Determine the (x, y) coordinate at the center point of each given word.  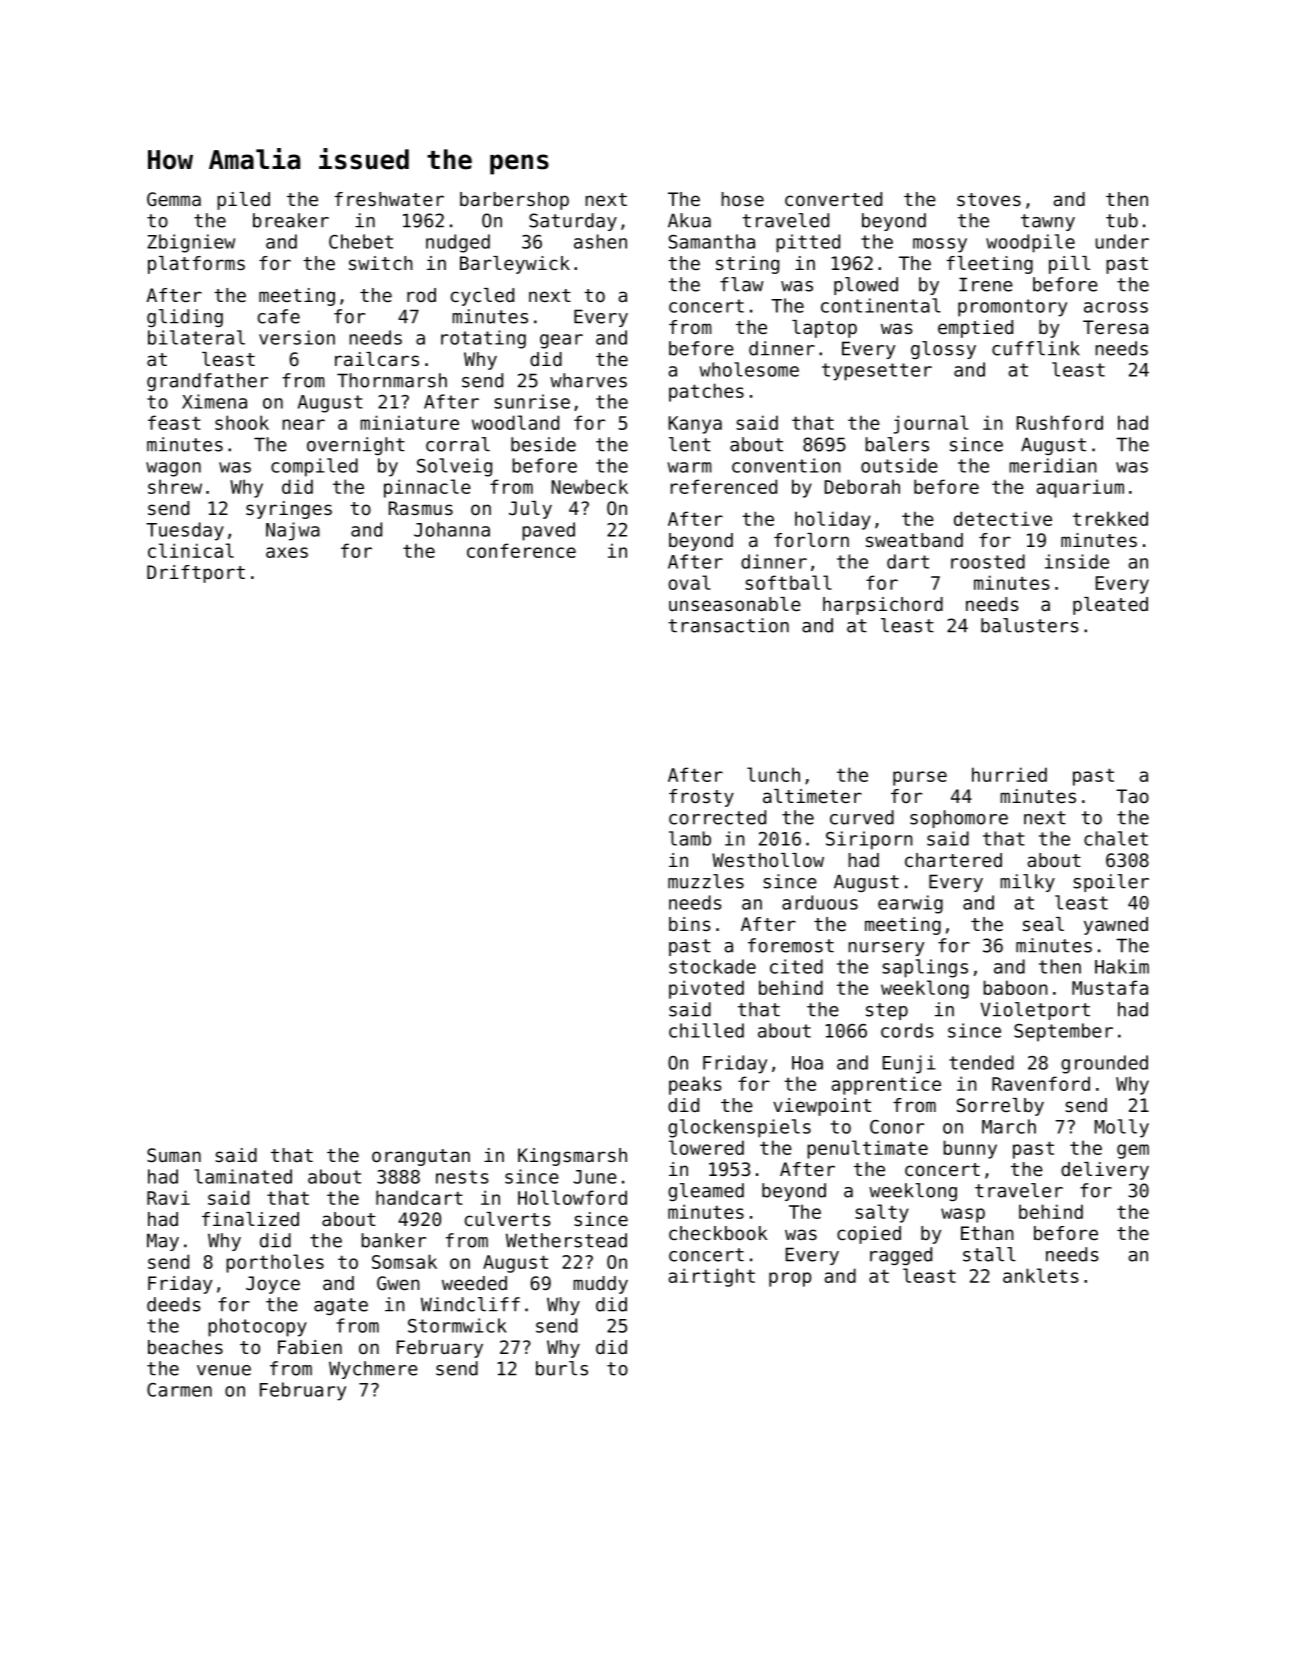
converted (833, 199)
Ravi (168, 1197)
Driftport (196, 574)
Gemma (174, 199)
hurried (1009, 774)
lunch (773, 774)
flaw (742, 284)
